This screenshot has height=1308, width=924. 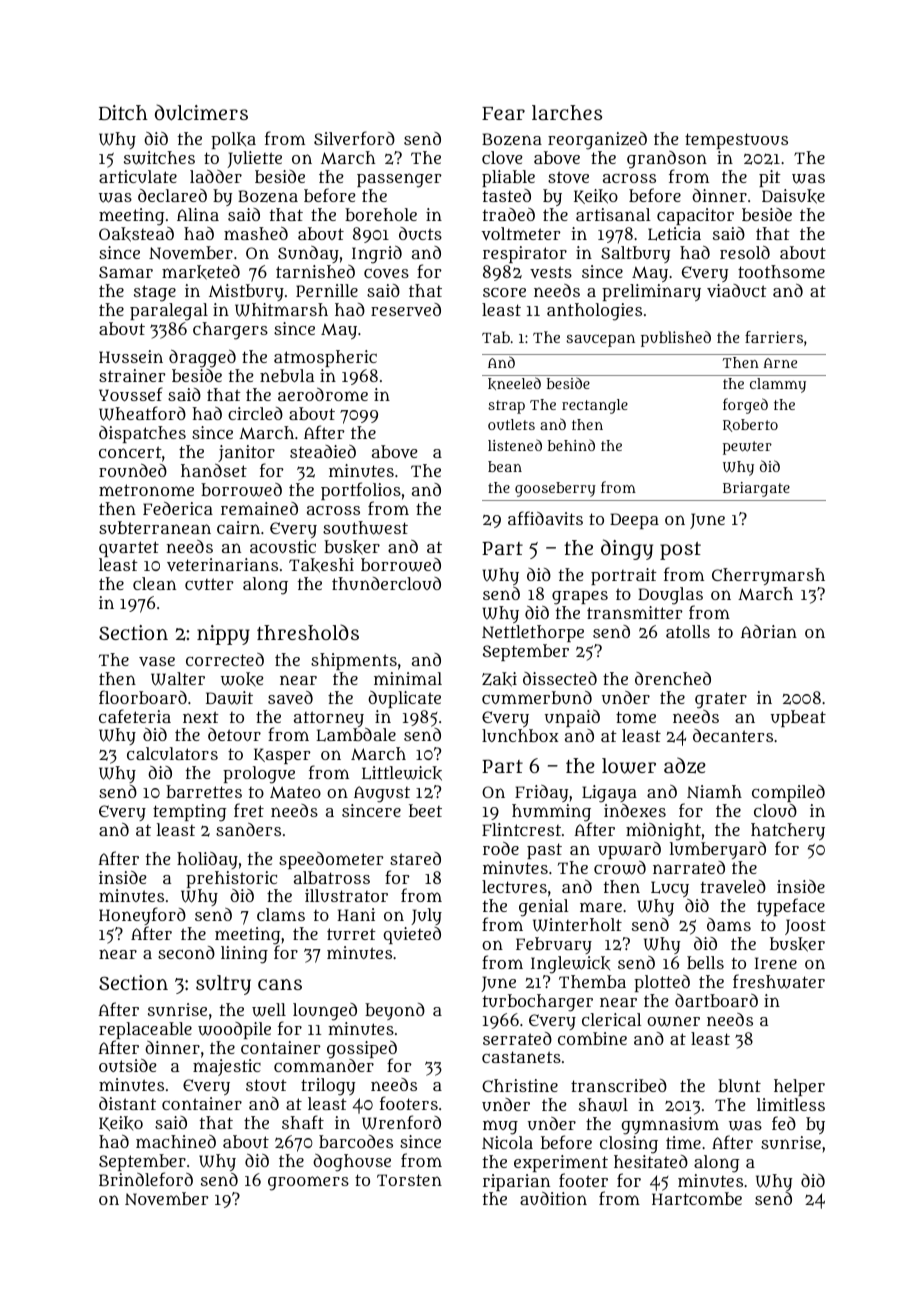 I want to click on Adrian, so click(x=769, y=631).
